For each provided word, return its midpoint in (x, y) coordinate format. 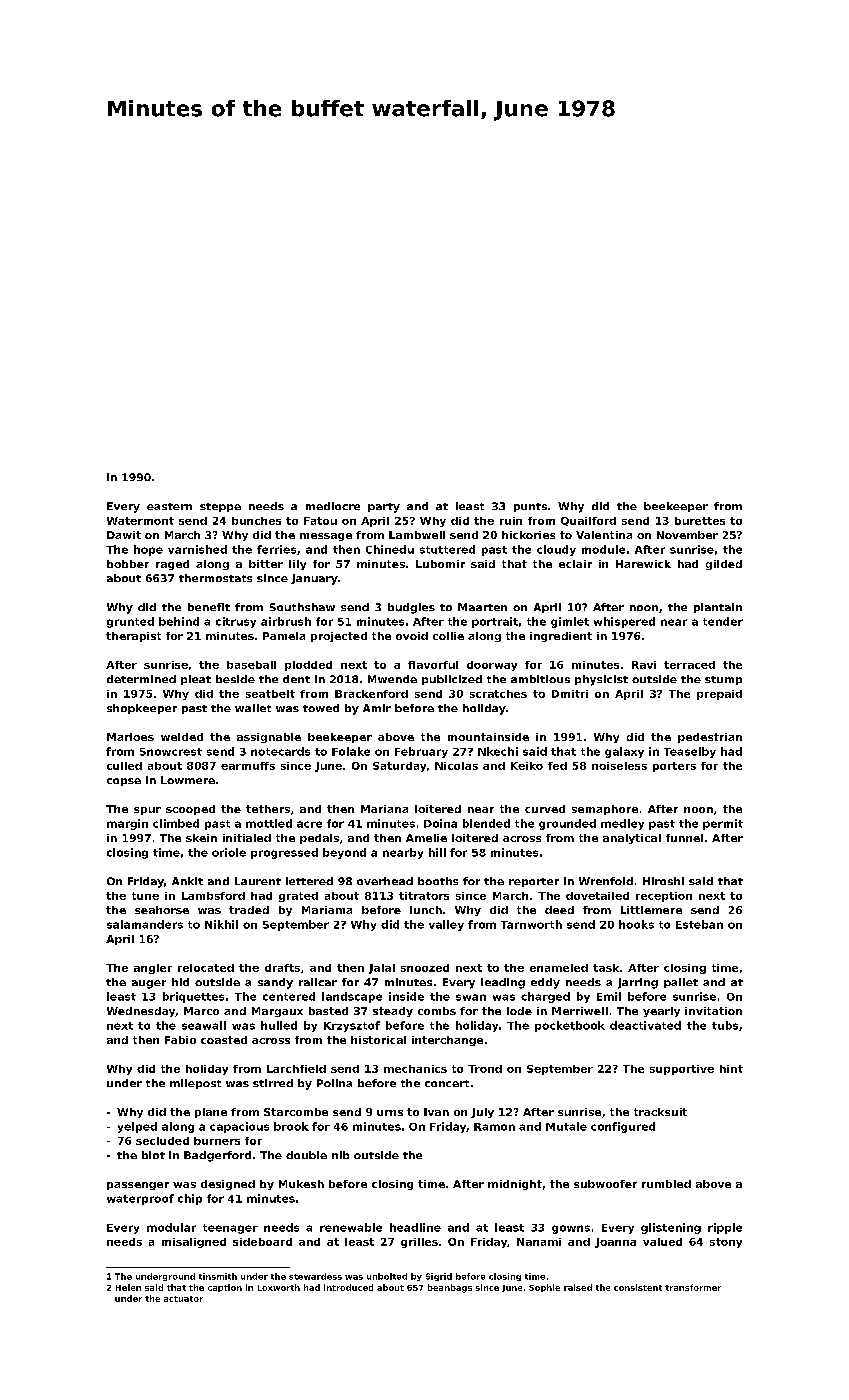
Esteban (699, 924)
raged (172, 565)
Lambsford (213, 896)
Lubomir (440, 564)
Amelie (426, 838)
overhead (385, 881)
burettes (700, 521)
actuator (183, 1299)
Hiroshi (663, 881)
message (326, 537)
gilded (724, 565)
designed (228, 1185)
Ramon (494, 1127)
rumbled (666, 1184)
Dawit (124, 535)
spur (147, 811)
